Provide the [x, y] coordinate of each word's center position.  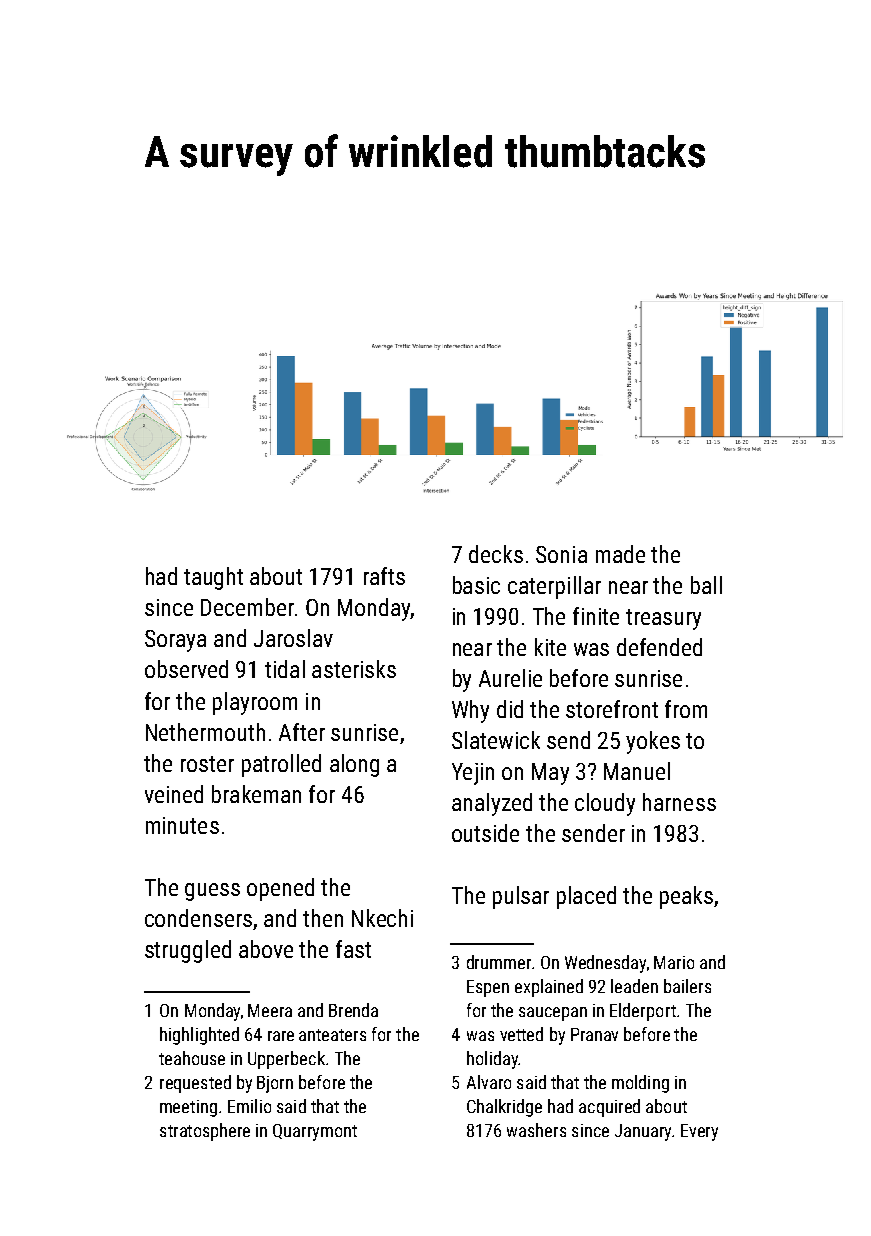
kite [550, 647]
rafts [384, 576]
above [266, 949]
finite [596, 616]
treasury [663, 619]
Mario [674, 962]
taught [213, 578]
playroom [255, 703]
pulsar [521, 897]
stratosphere [205, 1132]
